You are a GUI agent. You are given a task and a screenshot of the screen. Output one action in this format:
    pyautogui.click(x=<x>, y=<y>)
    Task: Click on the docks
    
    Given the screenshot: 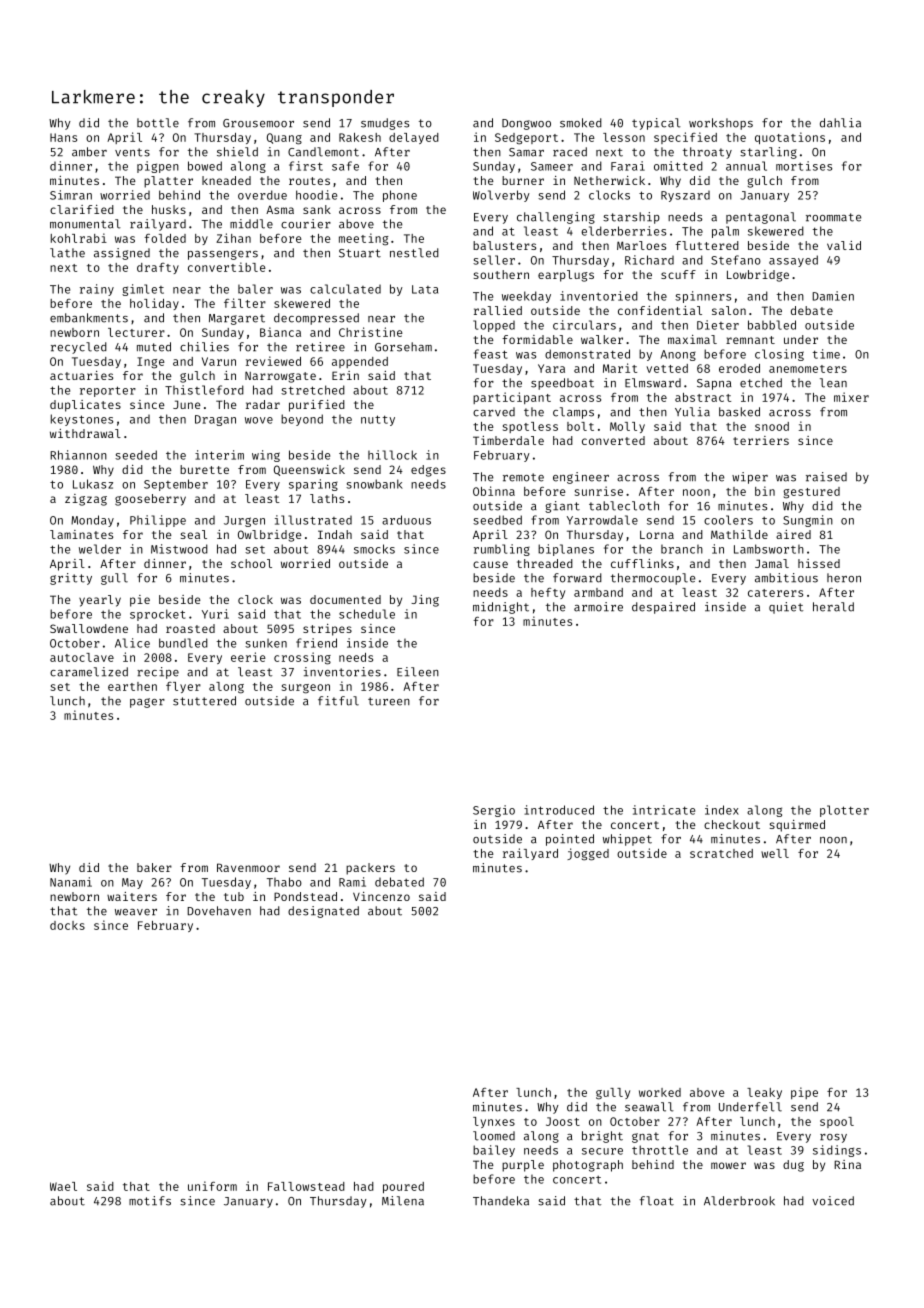 What is the action you would take?
    pyautogui.click(x=67, y=925)
